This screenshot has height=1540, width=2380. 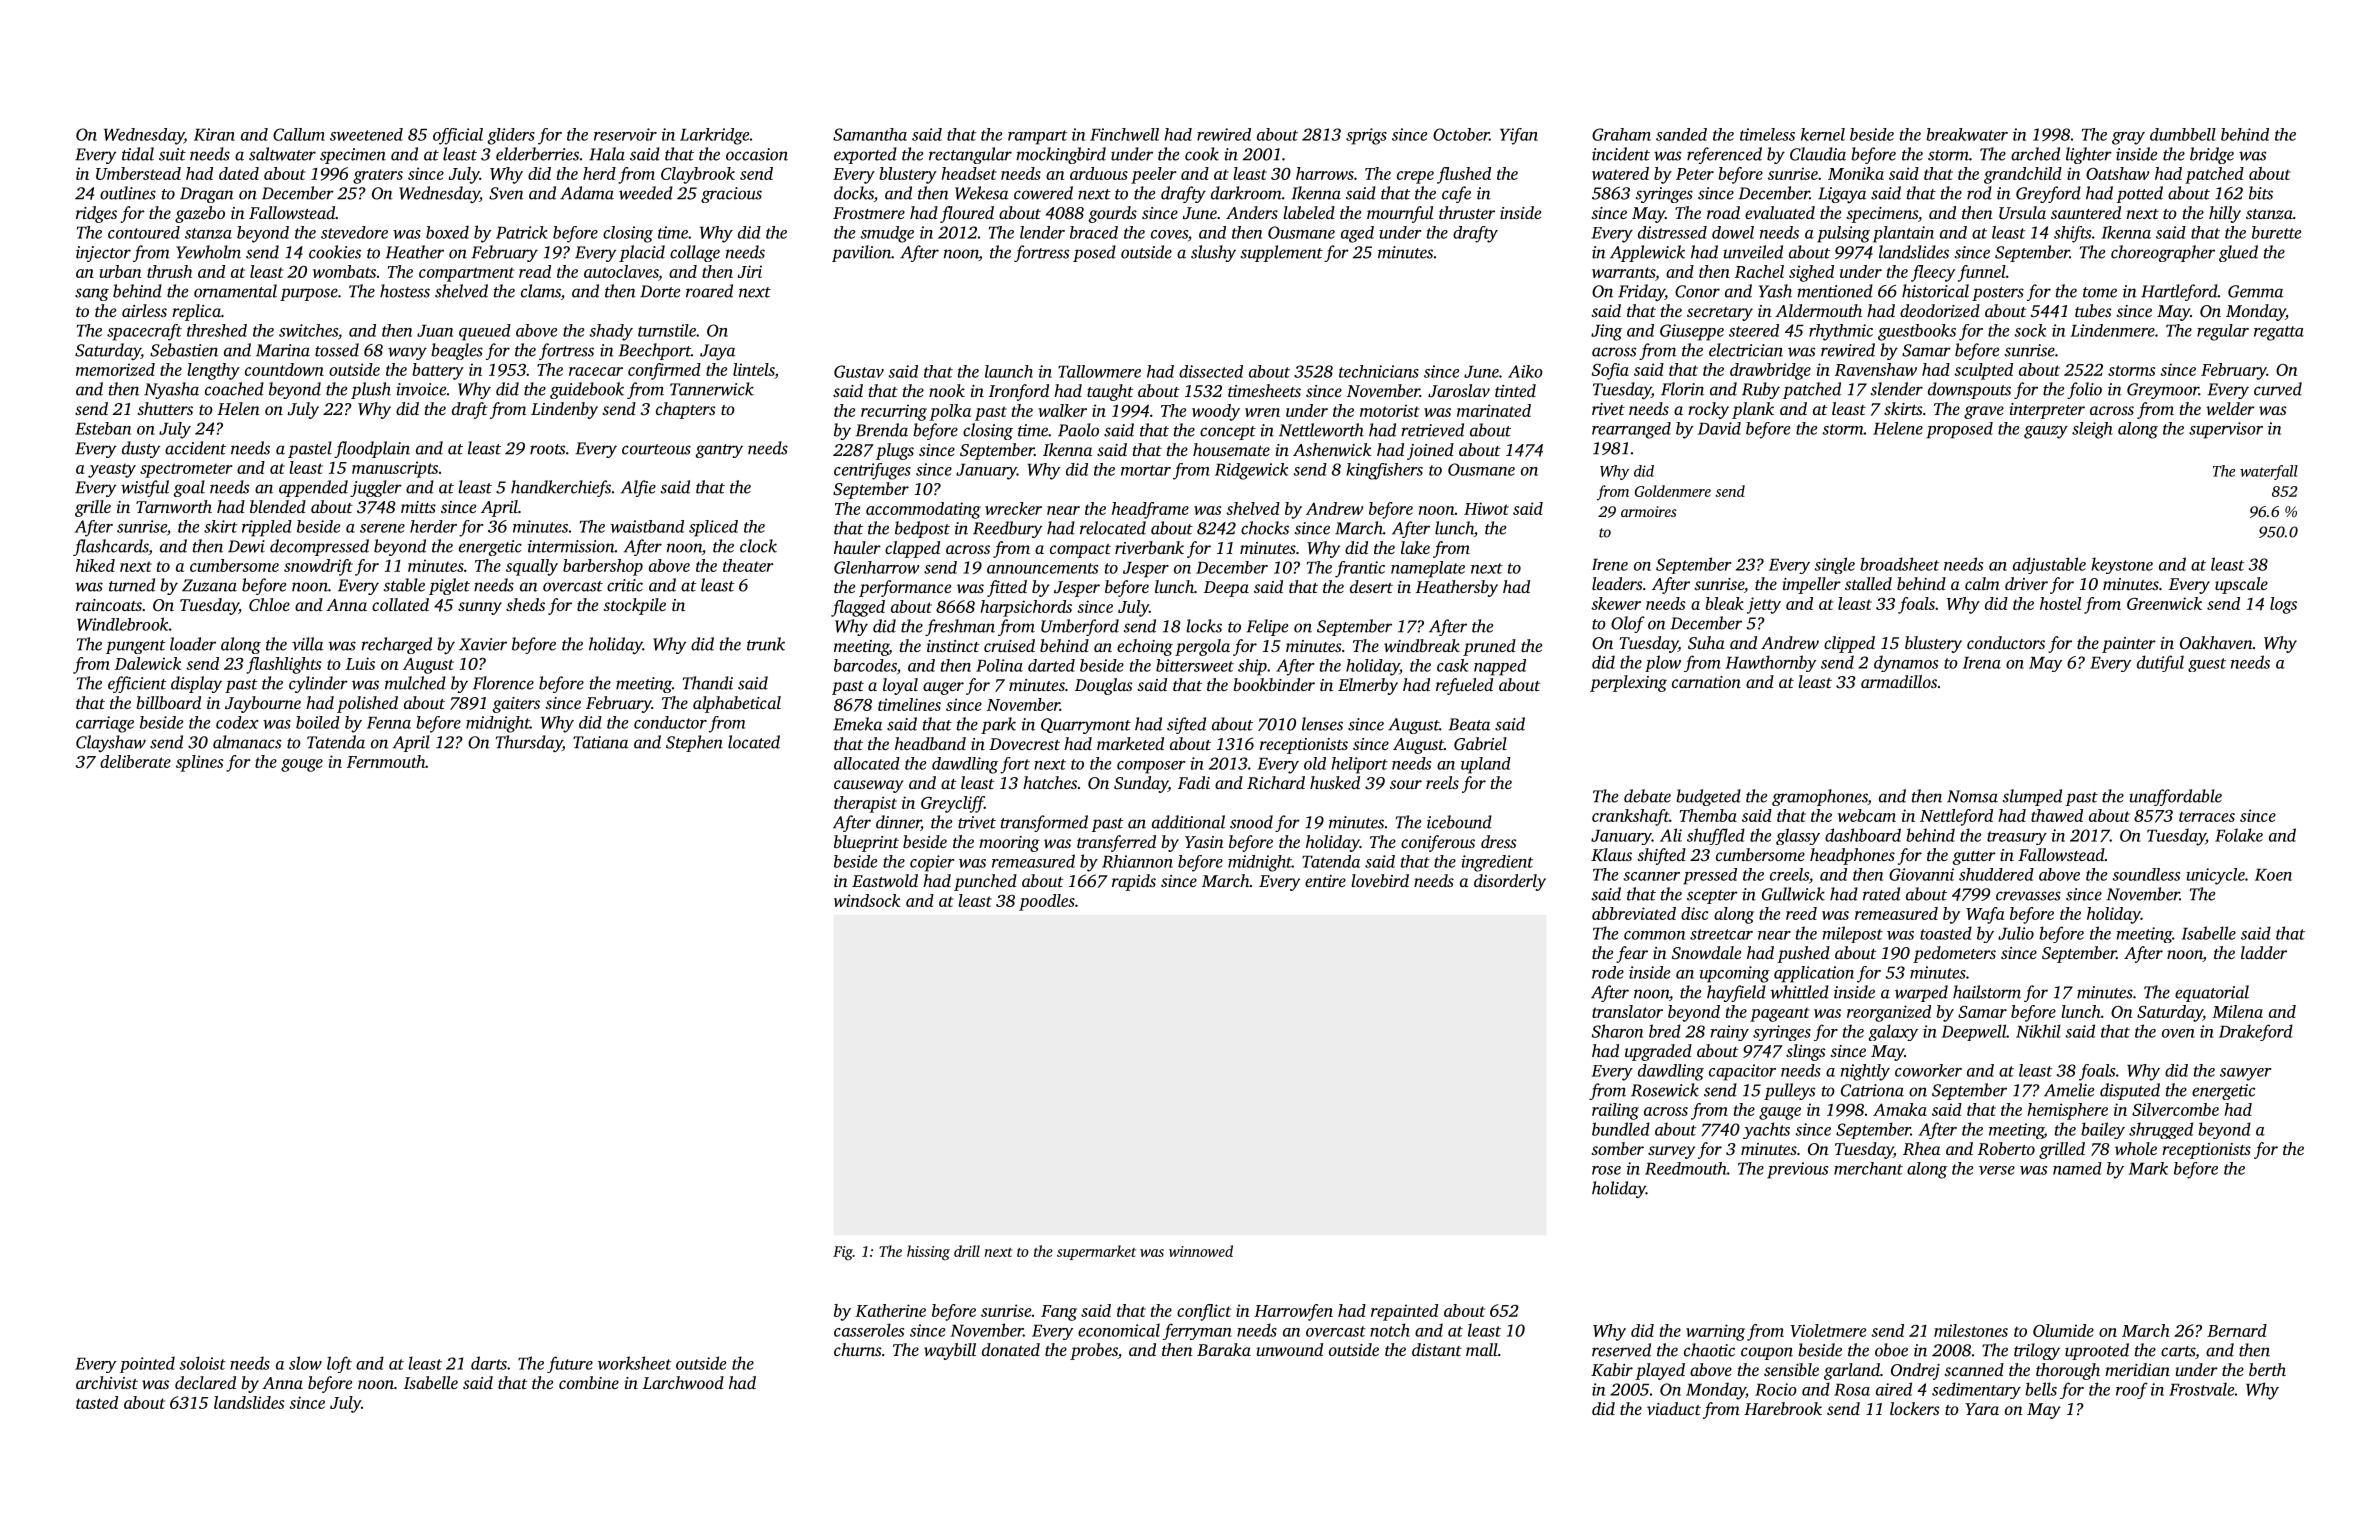 I want to click on Hiwot, so click(x=1486, y=508).
